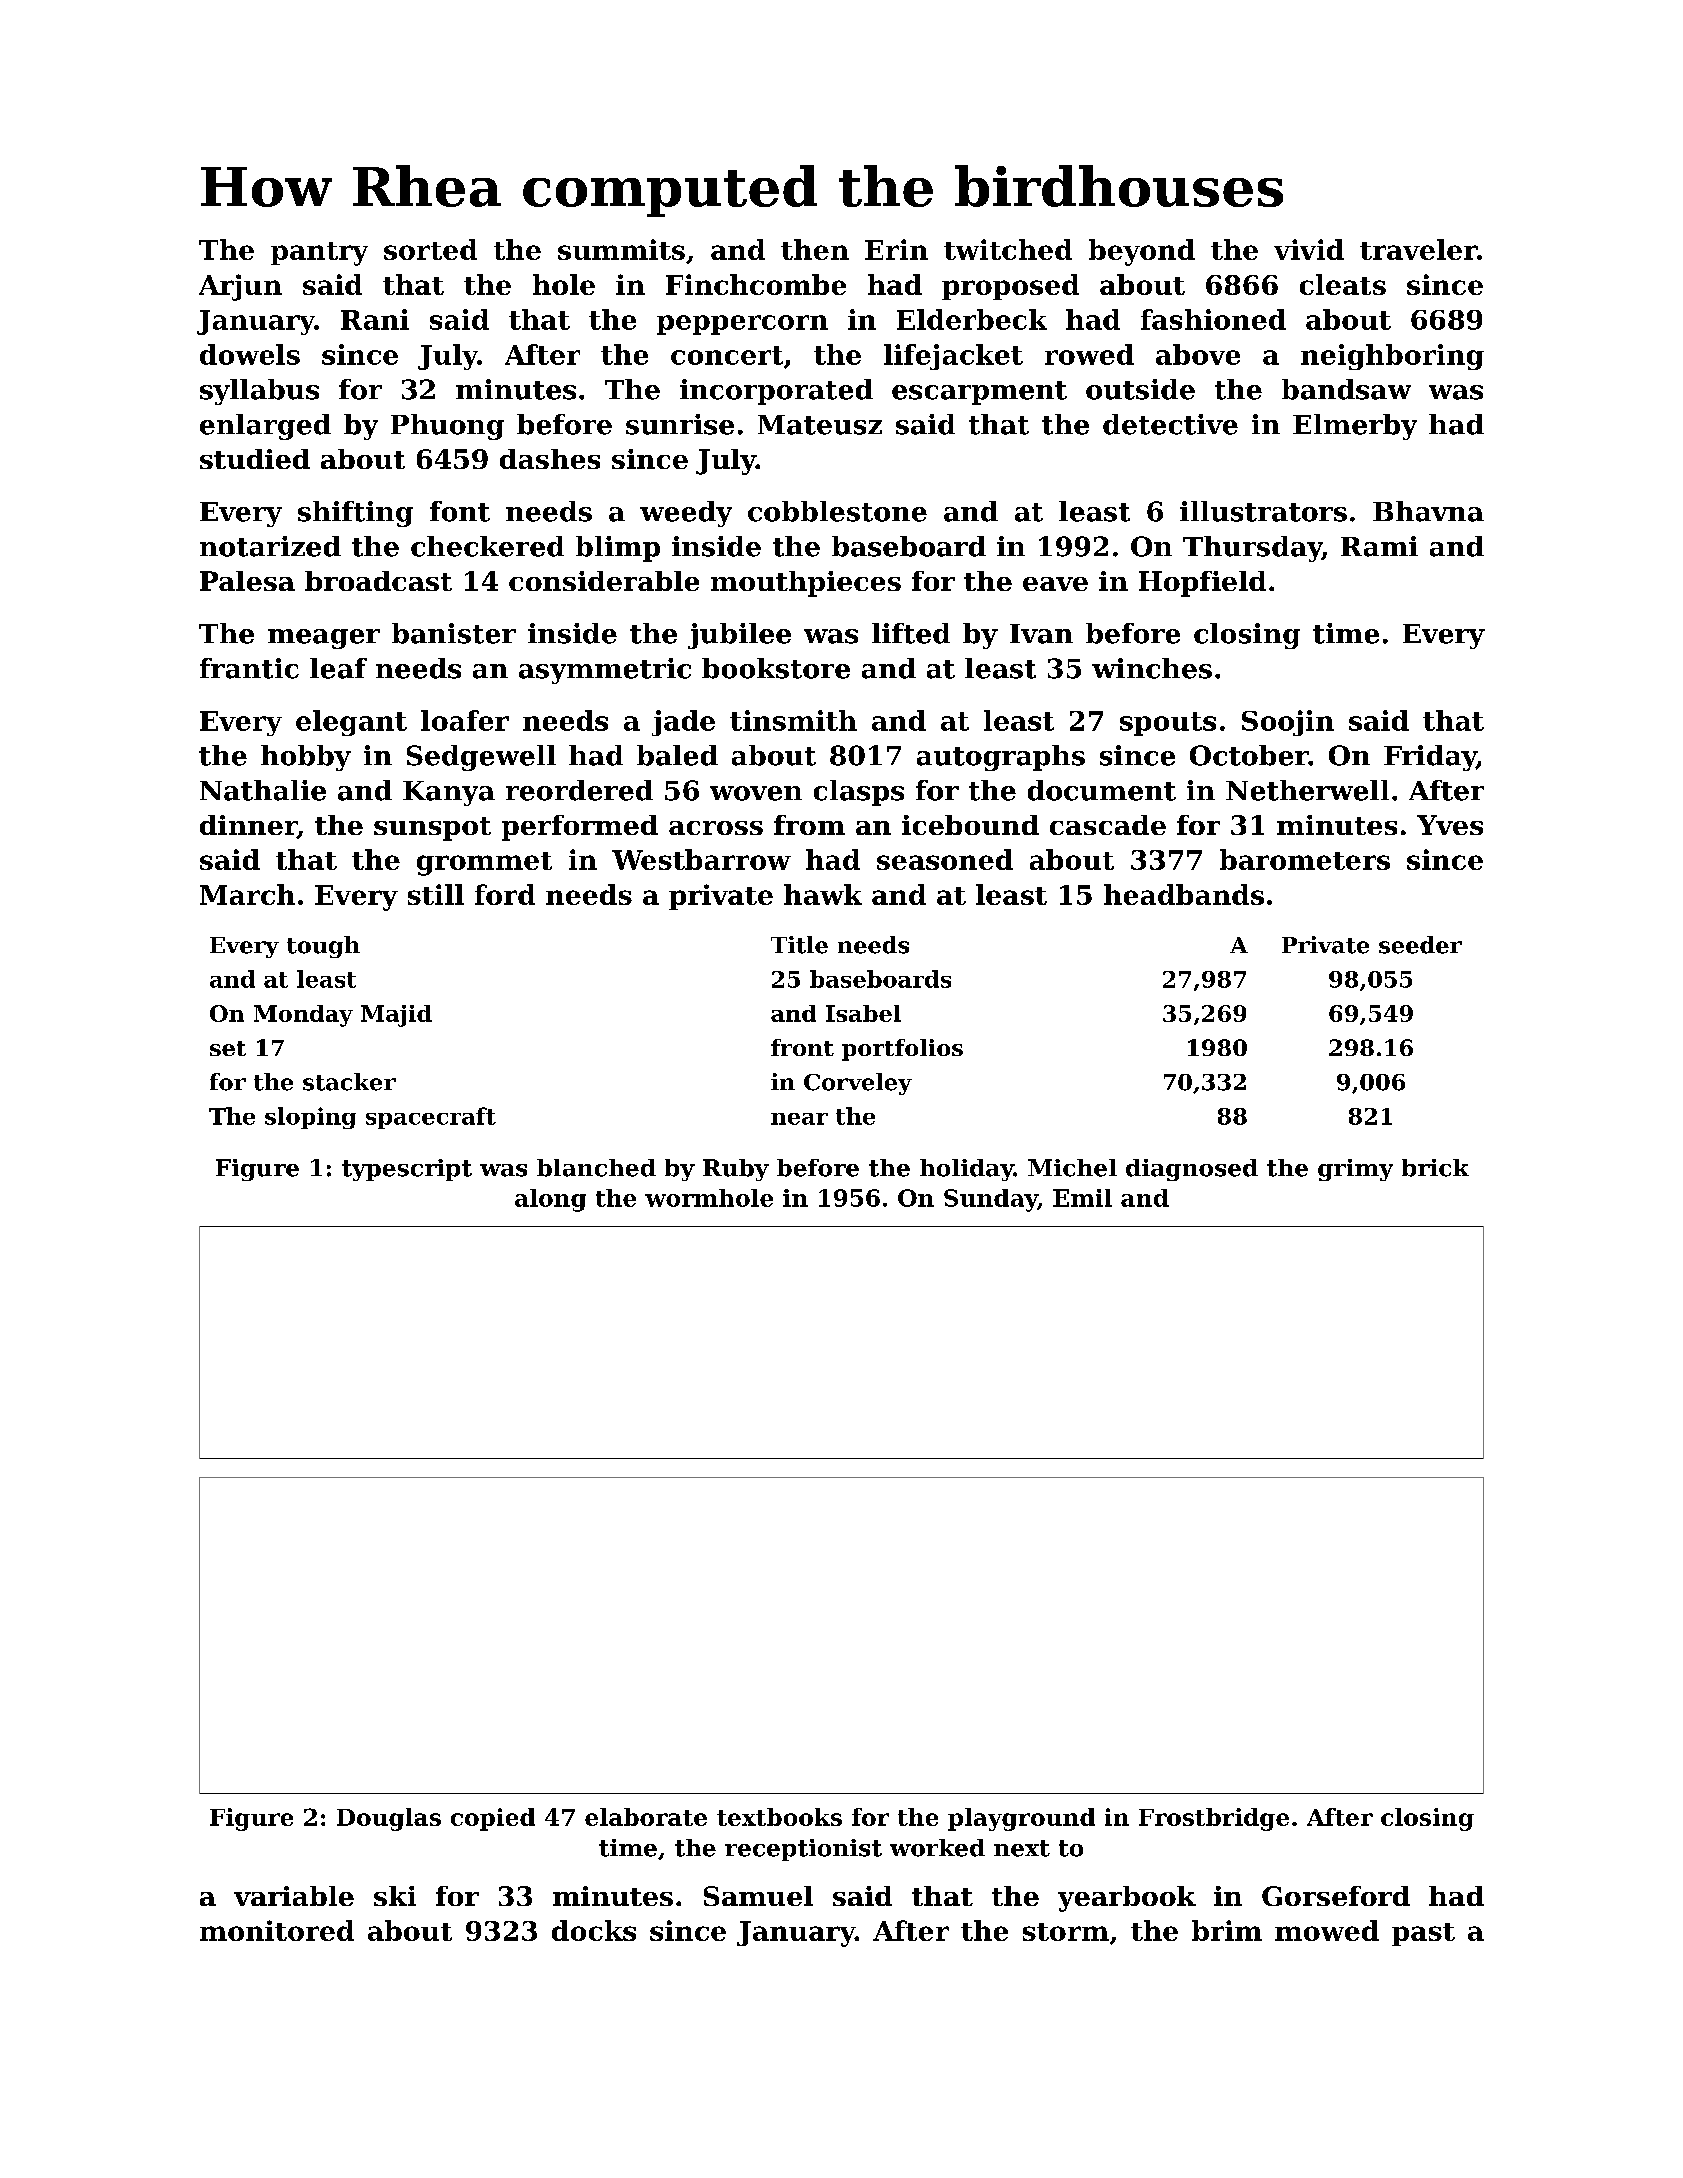 The image size is (1683, 2178). What do you see at coordinates (493, 1819) in the screenshot?
I see `copied` at bounding box center [493, 1819].
